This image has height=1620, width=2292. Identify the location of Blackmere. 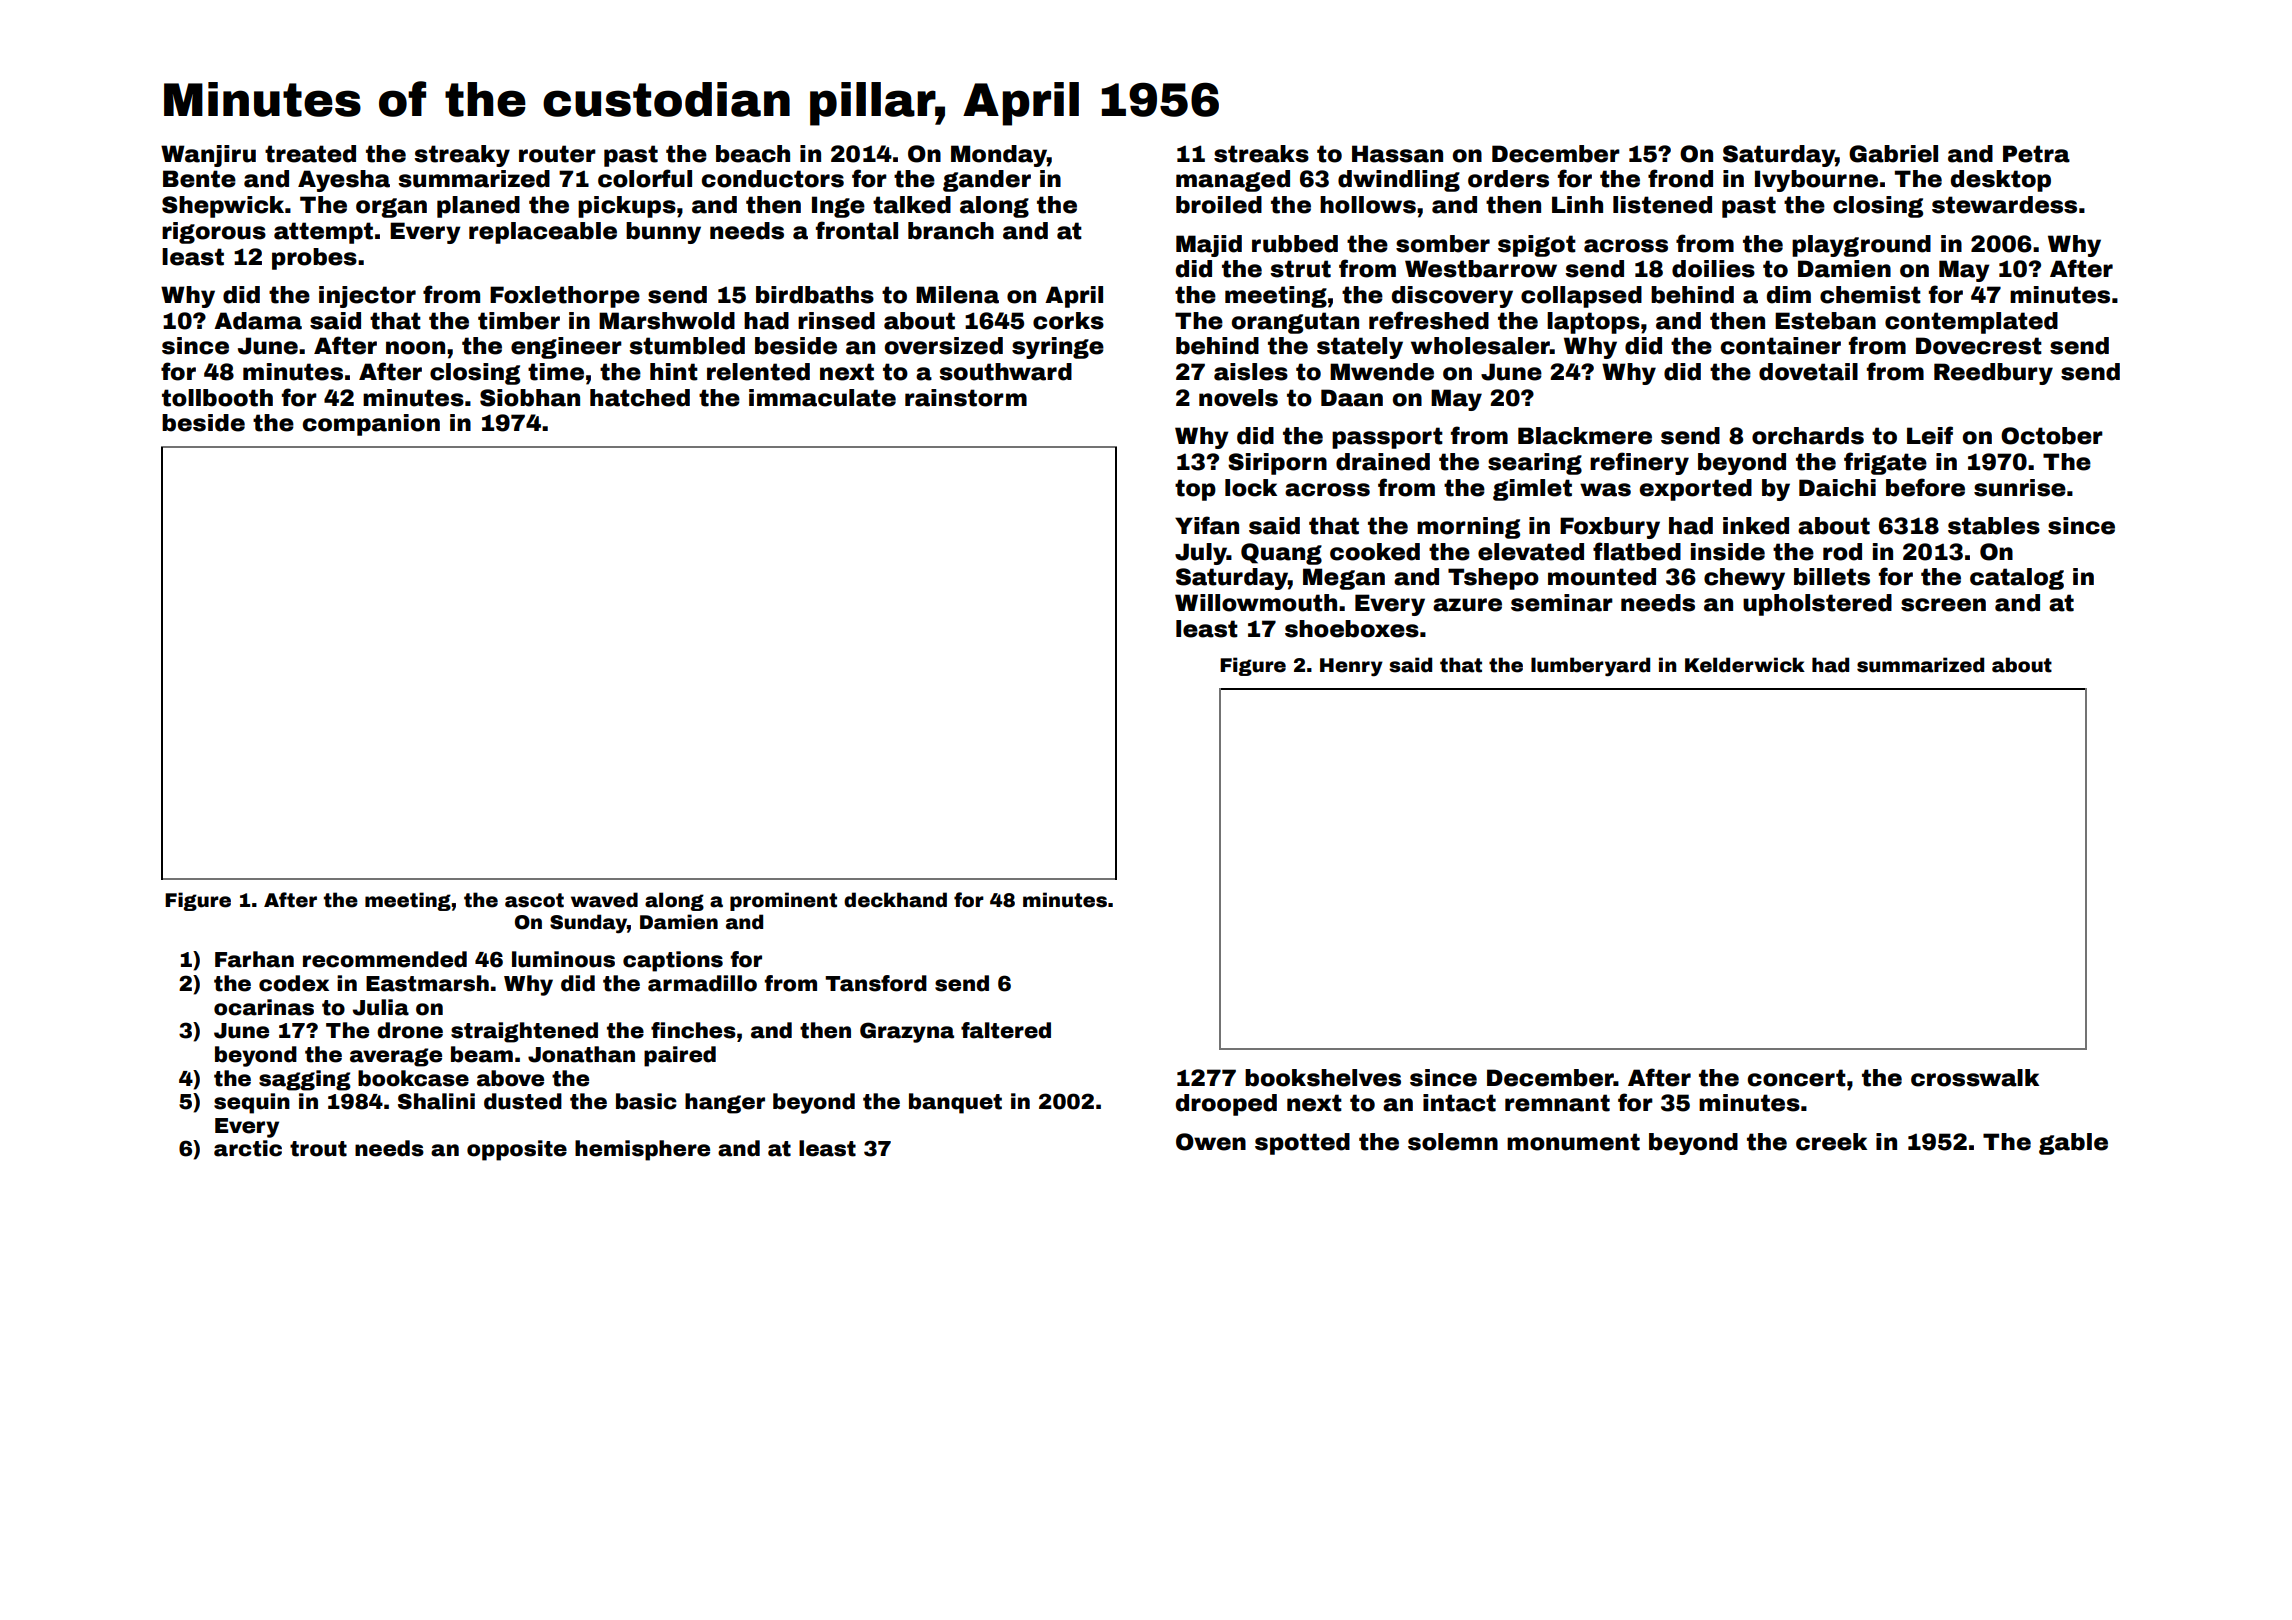
(1585, 436).
